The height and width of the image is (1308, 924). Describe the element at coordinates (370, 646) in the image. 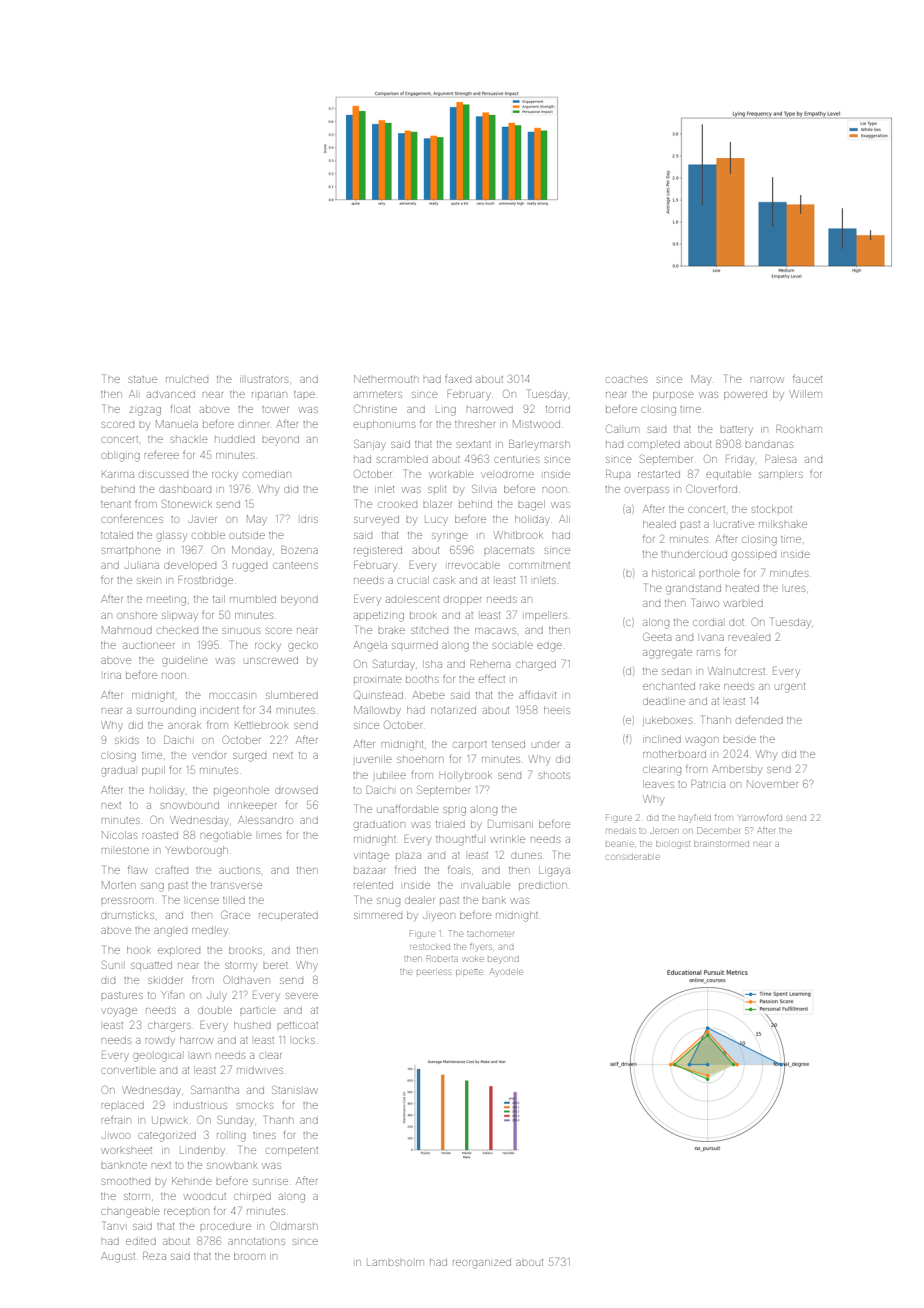

I see `Angela` at that location.
